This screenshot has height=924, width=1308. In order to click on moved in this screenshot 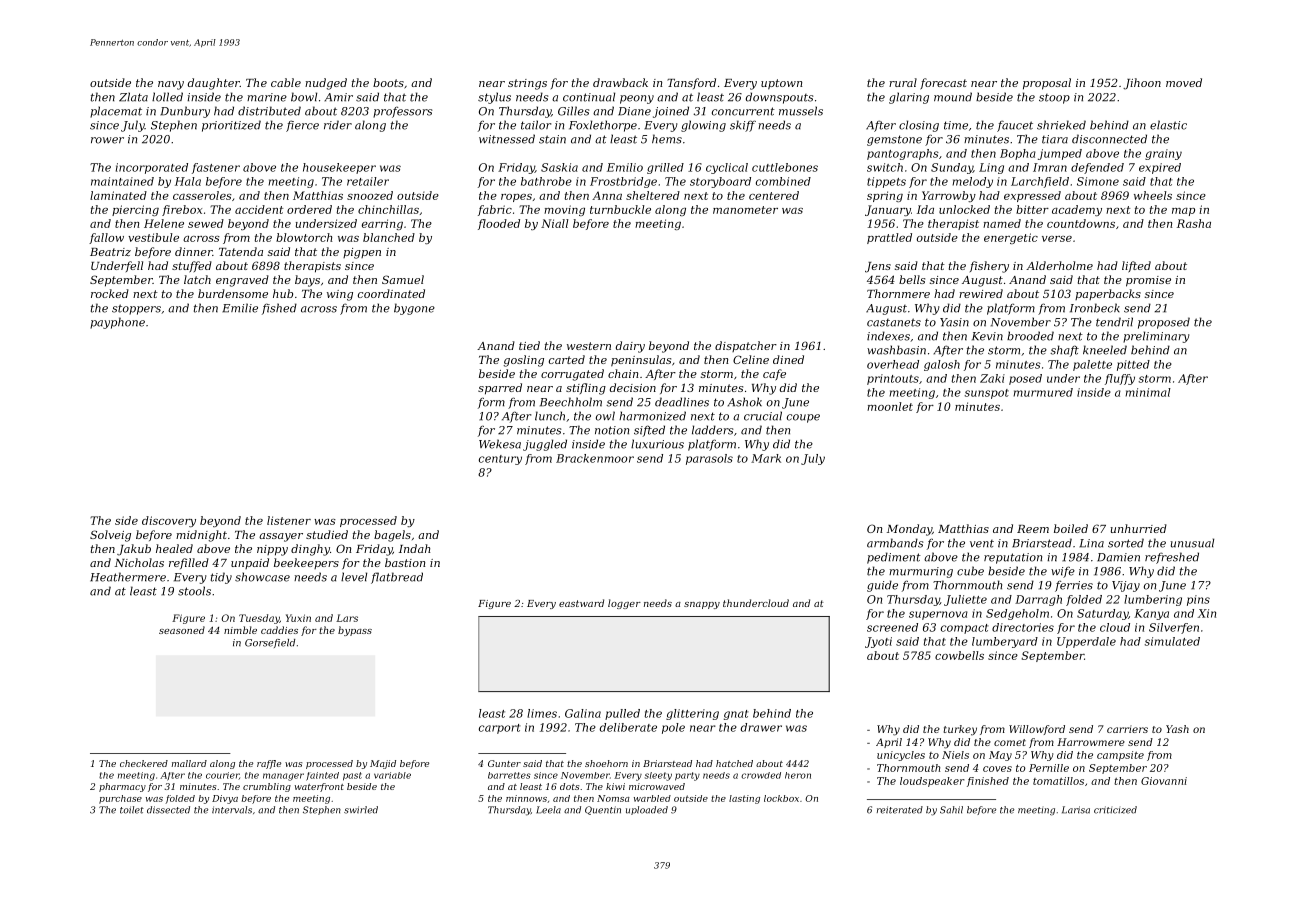, I will do `click(1184, 82)`.
